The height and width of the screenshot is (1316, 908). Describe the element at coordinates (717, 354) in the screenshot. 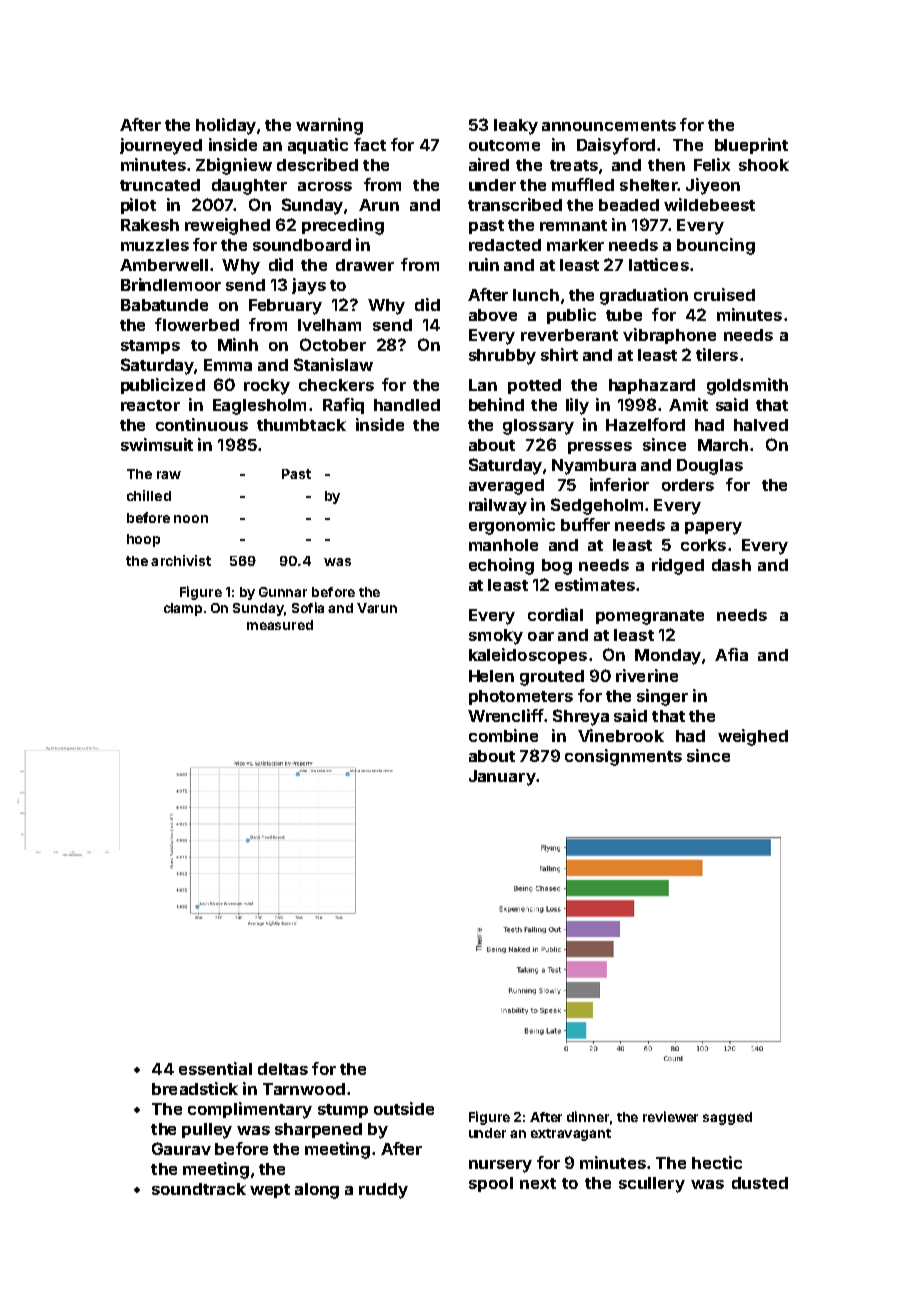

I see `tilers` at that location.
